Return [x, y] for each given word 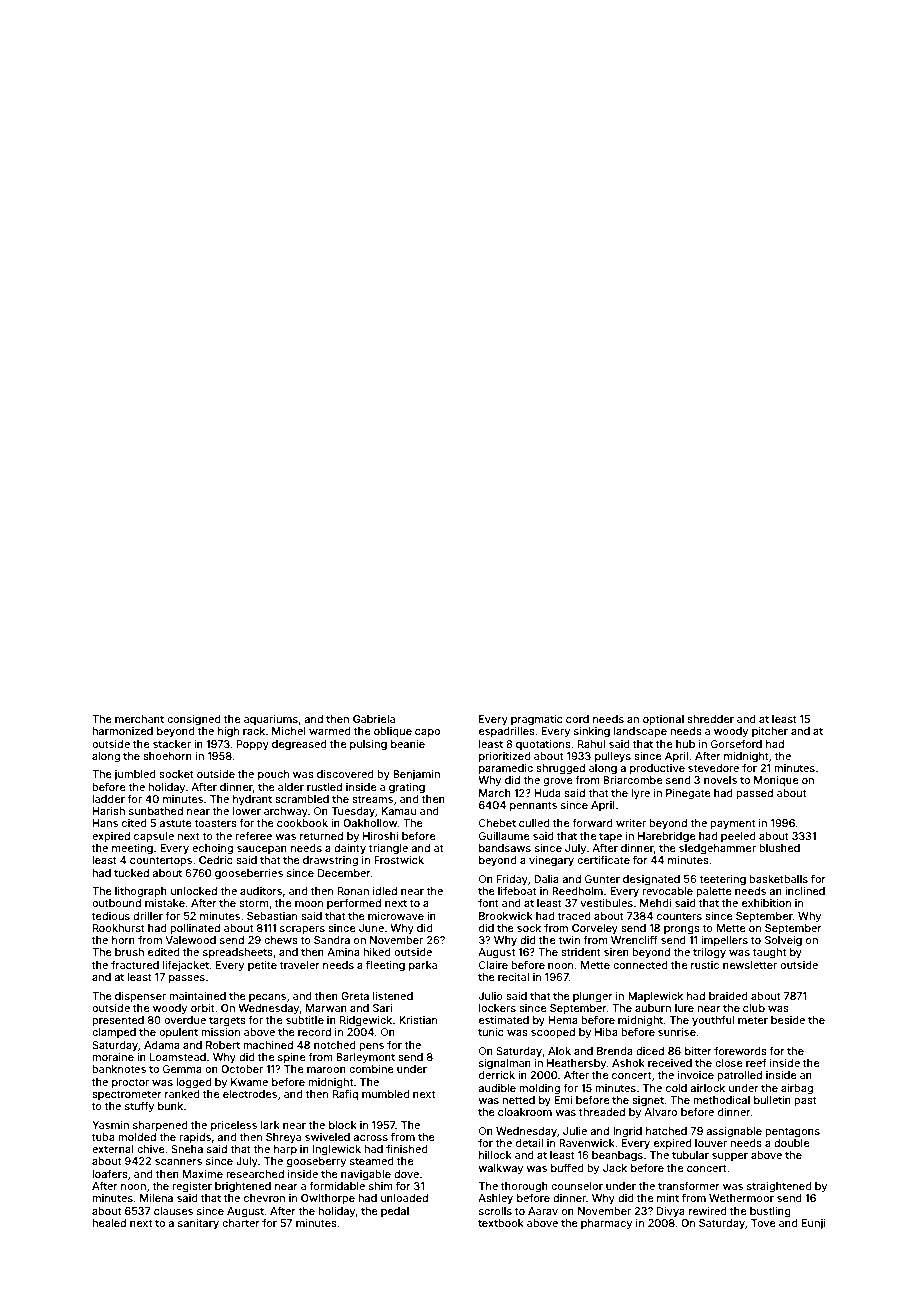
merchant [139, 719]
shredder [710, 719]
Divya [671, 1212]
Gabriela [374, 719]
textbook [501, 1223]
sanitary [198, 1224]
